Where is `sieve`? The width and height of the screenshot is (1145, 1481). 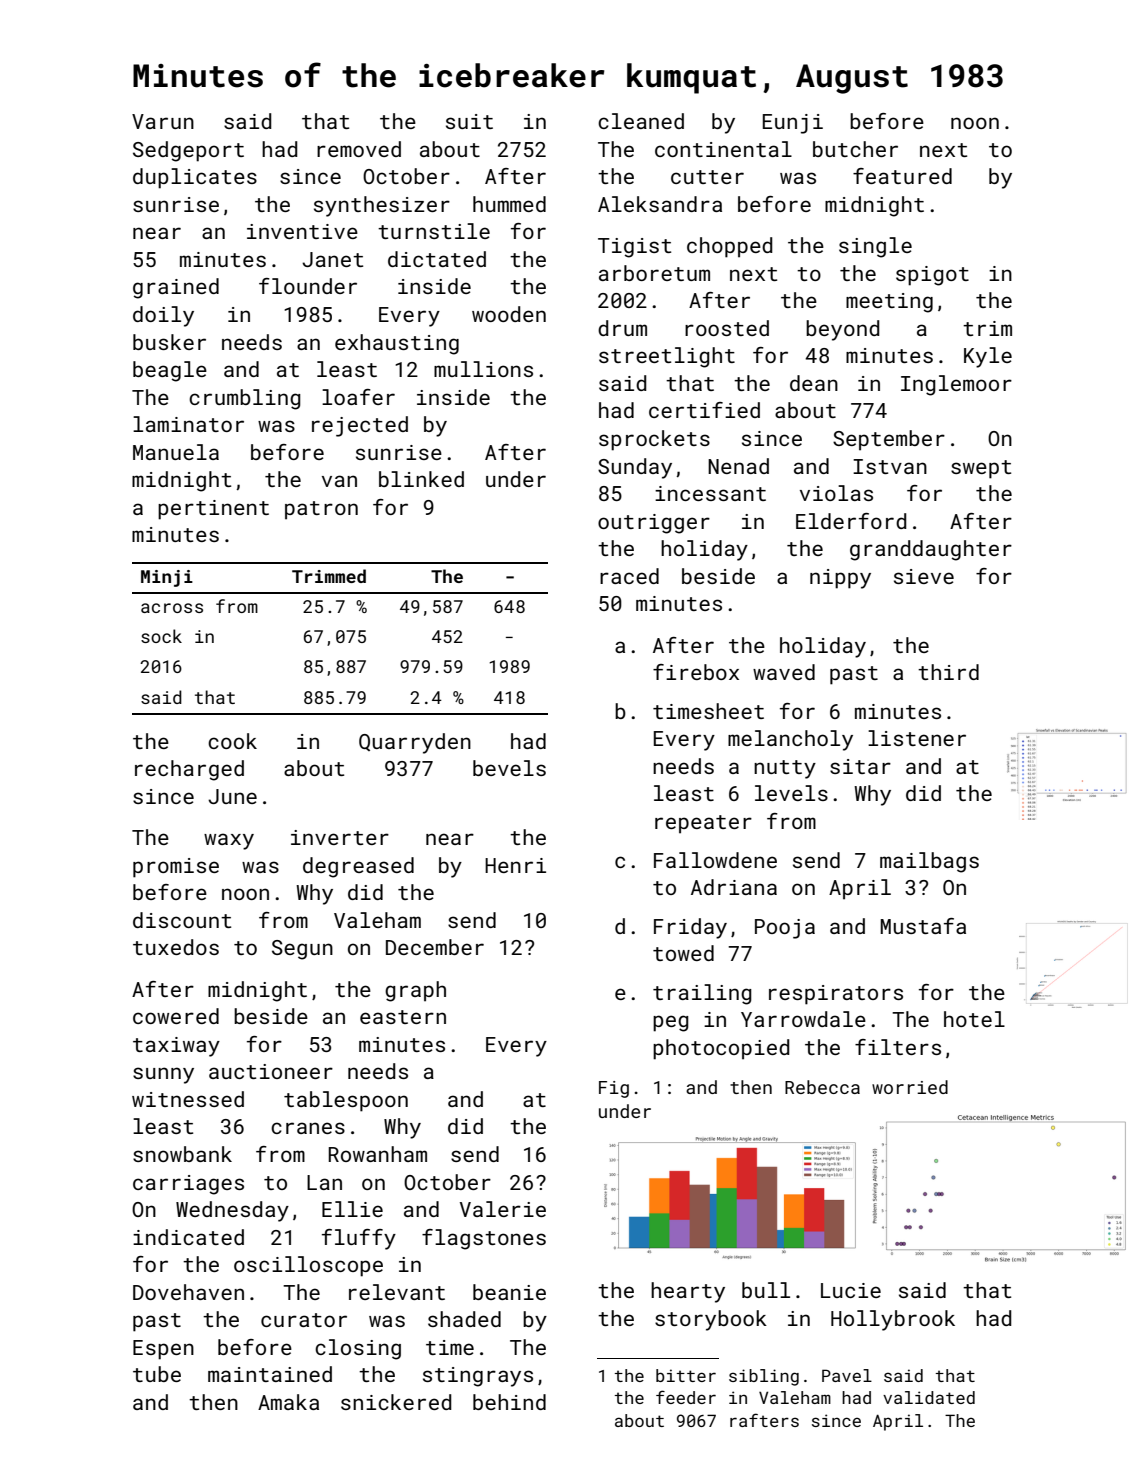 sieve is located at coordinates (924, 576).
